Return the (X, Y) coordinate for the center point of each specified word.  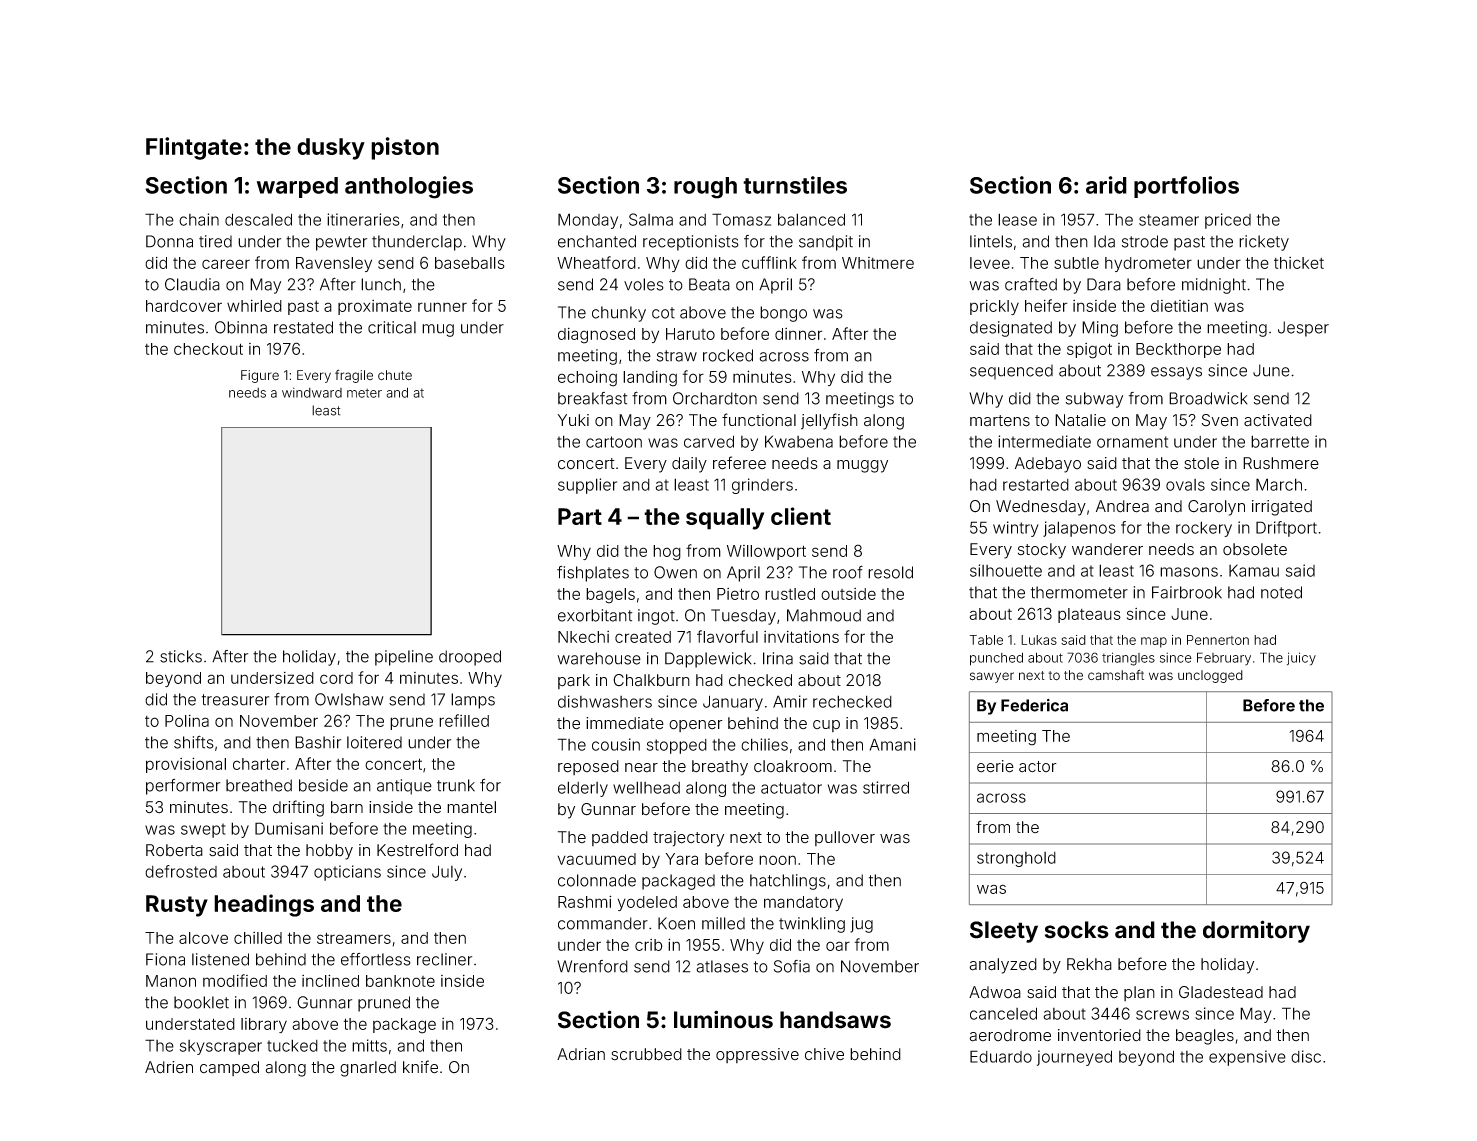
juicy (1301, 659)
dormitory (1256, 931)
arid (1106, 185)
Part (580, 516)
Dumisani (289, 828)
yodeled (647, 903)
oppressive (757, 1055)
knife (420, 1067)
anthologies (409, 187)
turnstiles (795, 185)
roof (848, 572)
